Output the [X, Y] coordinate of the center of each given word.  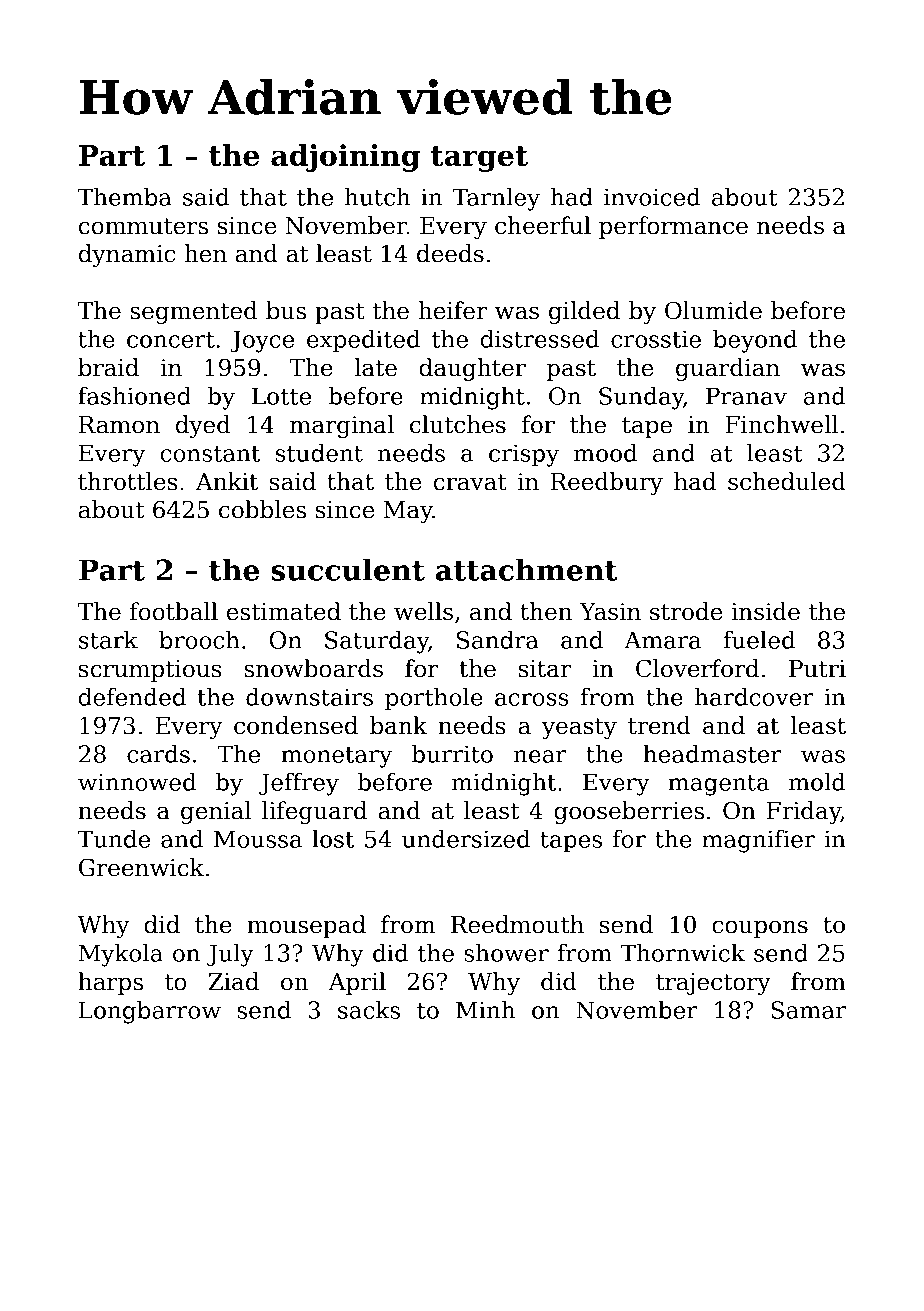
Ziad [233, 981]
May [408, 512]
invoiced [652, 197]
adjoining [345, 158]
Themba [125, 197]
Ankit [227, 481]
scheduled [787, 481]
